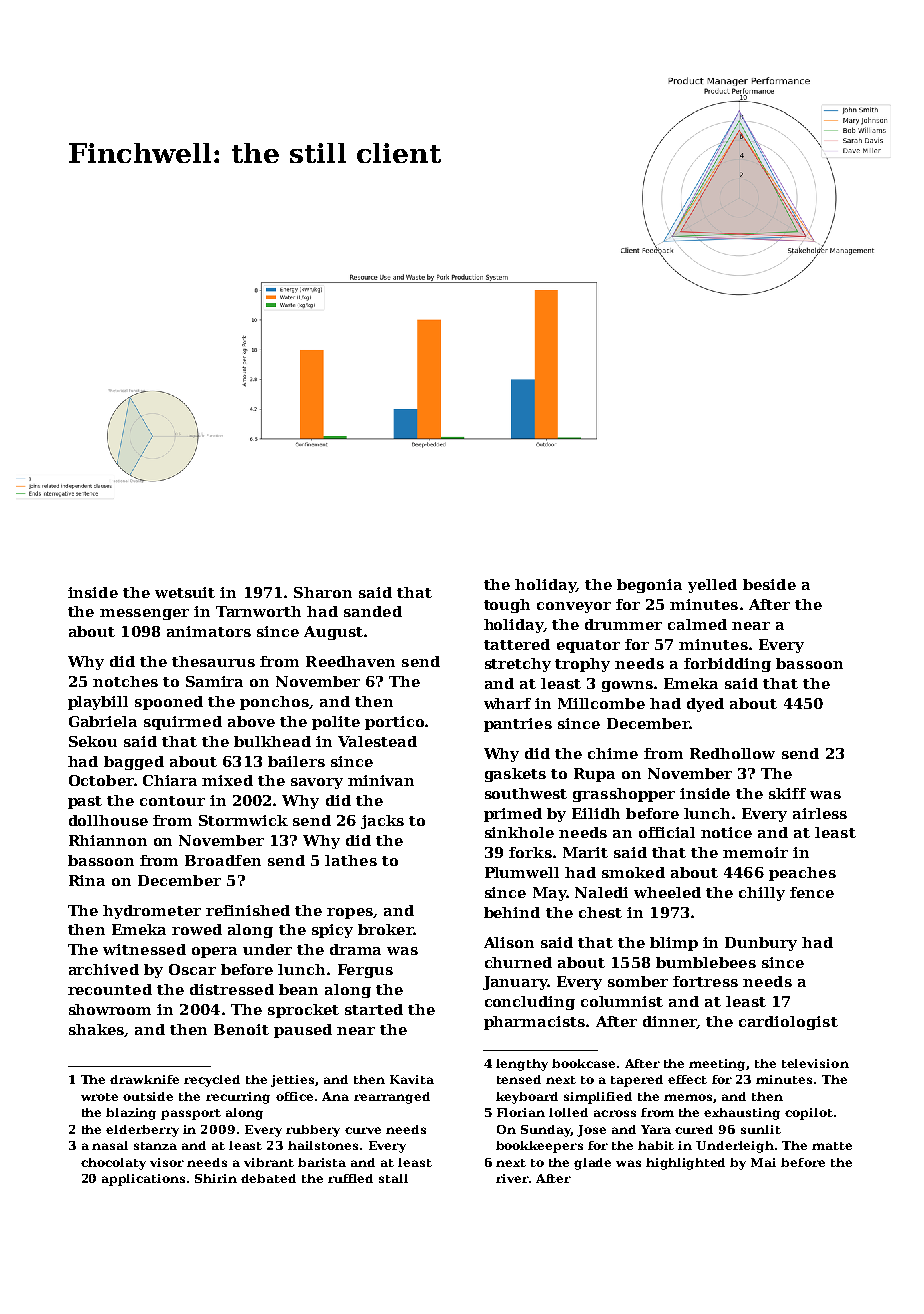 The height and width of the document is (1314, 924). I want to click on Chiara, so click(170, 780).
